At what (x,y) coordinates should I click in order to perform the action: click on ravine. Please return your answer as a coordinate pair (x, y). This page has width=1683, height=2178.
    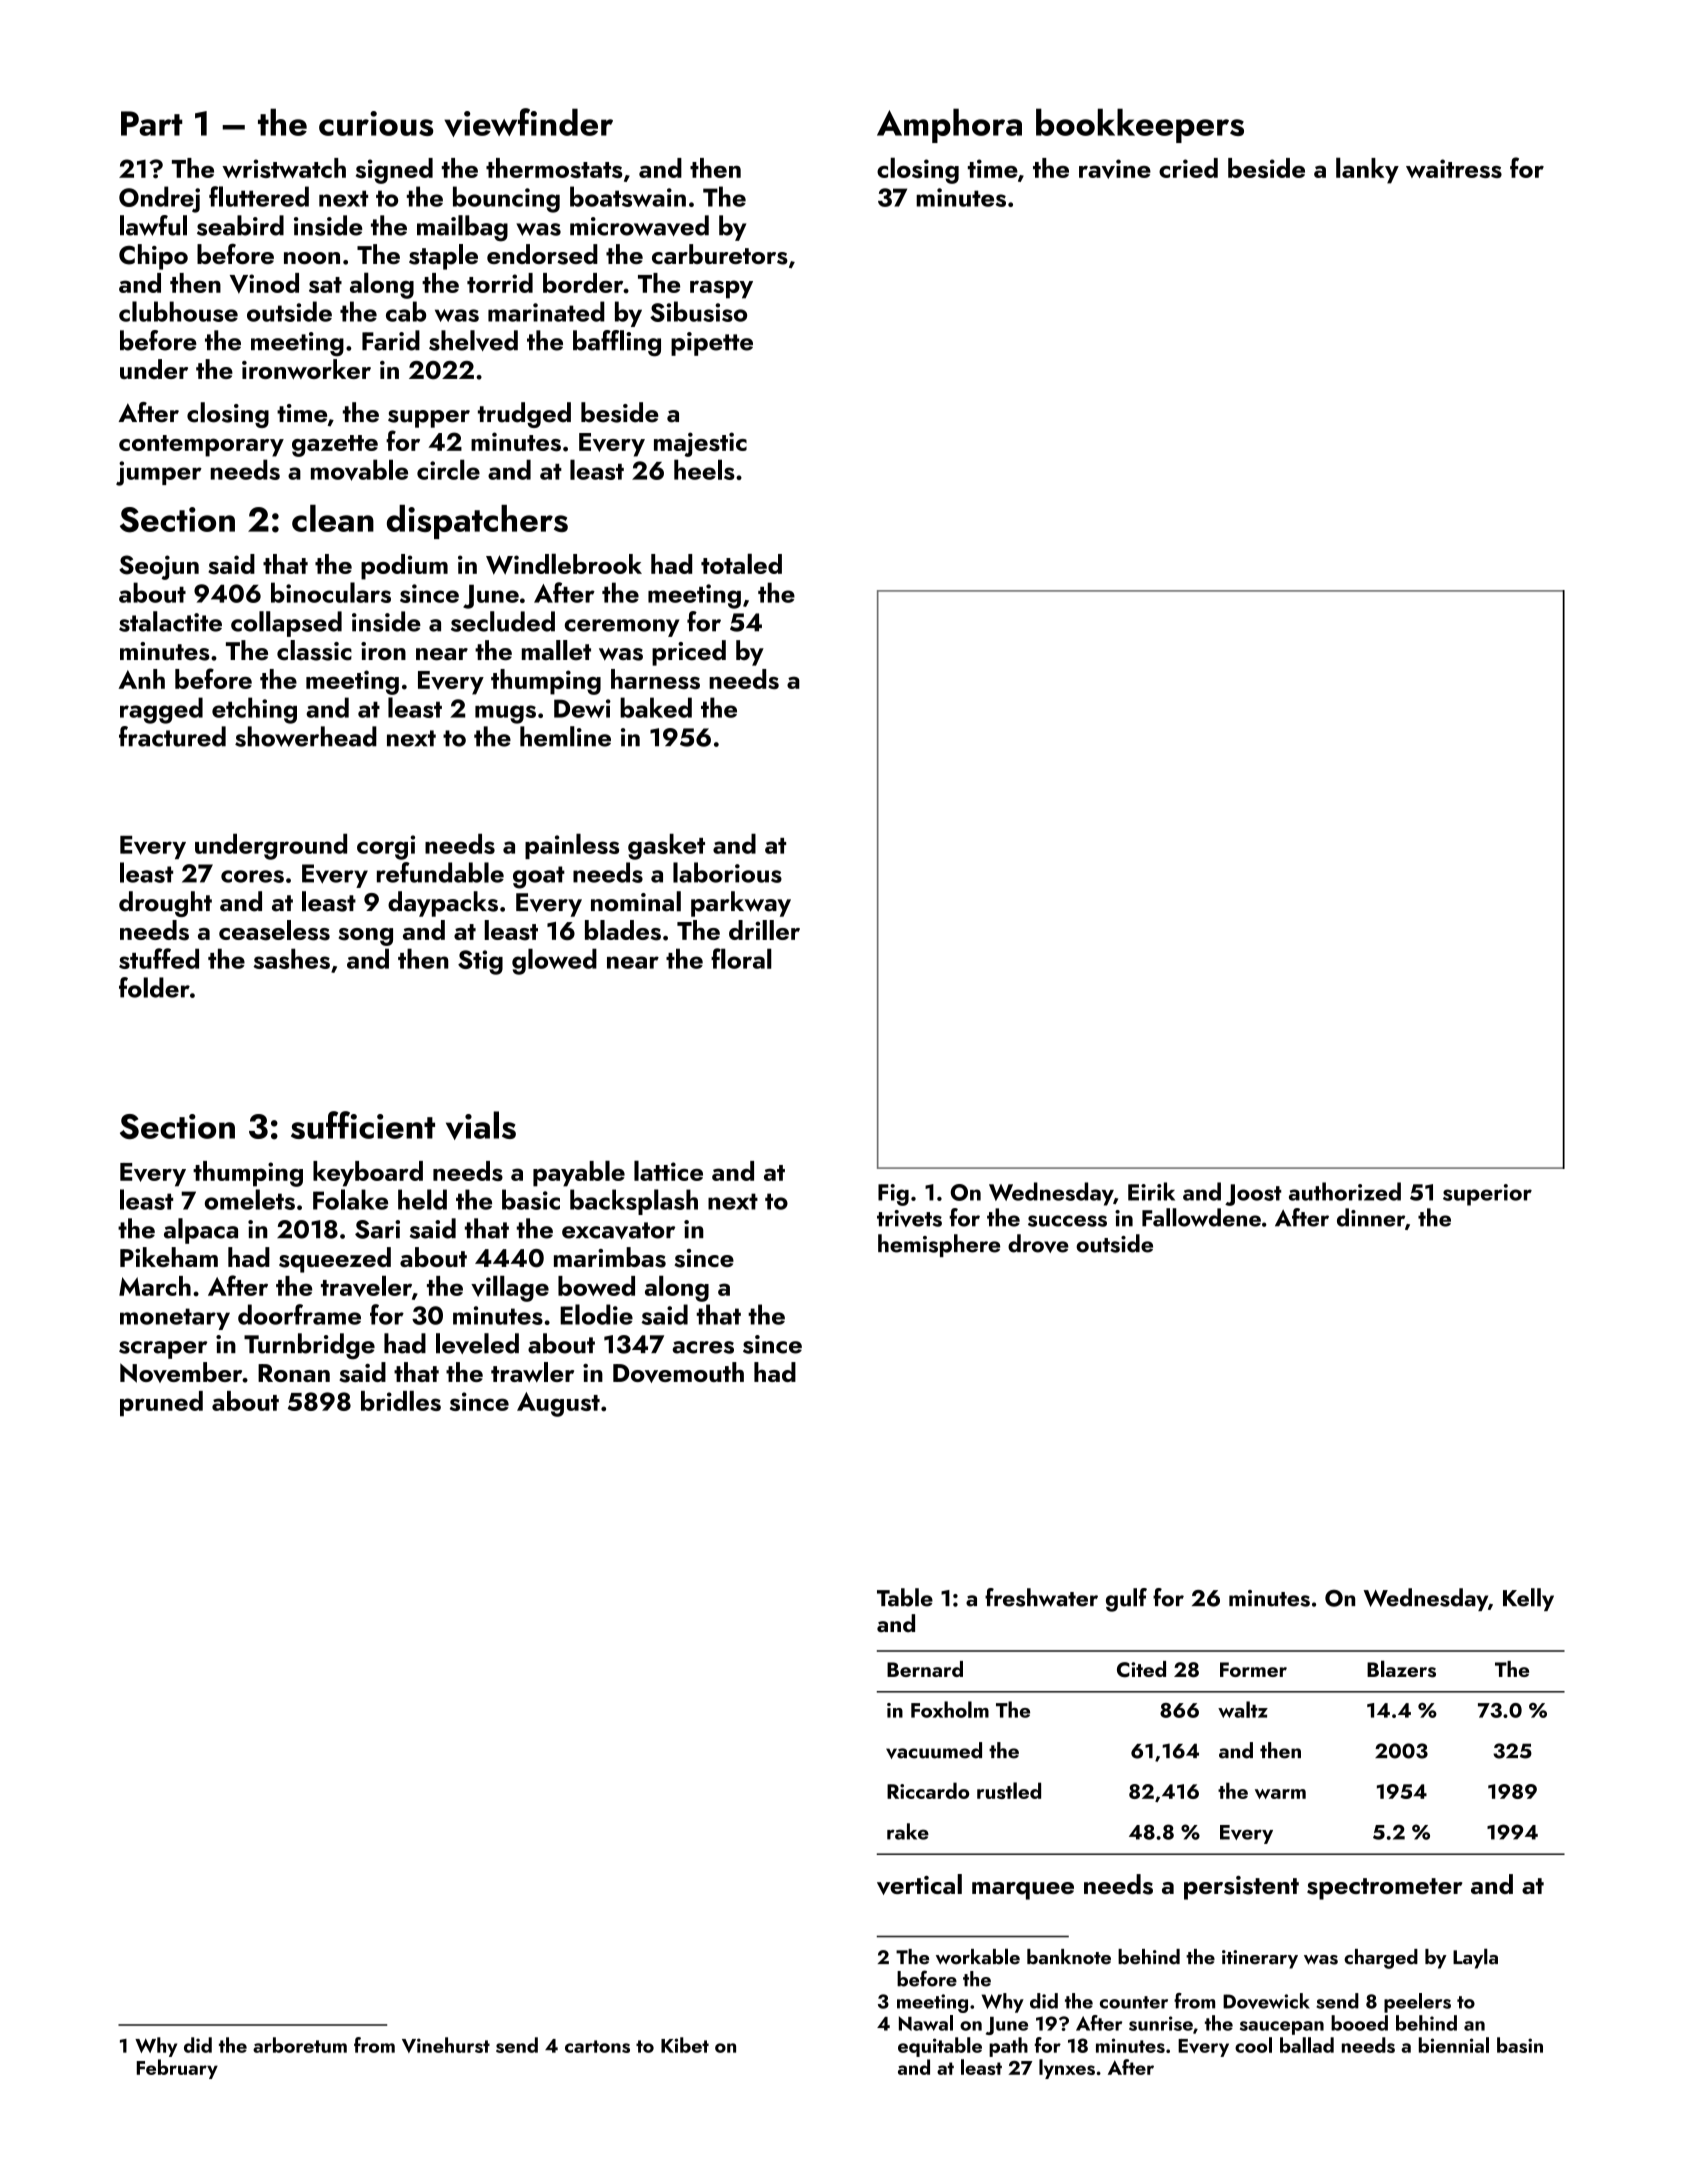
    Looking at the image, I should click on (1115, 169).
